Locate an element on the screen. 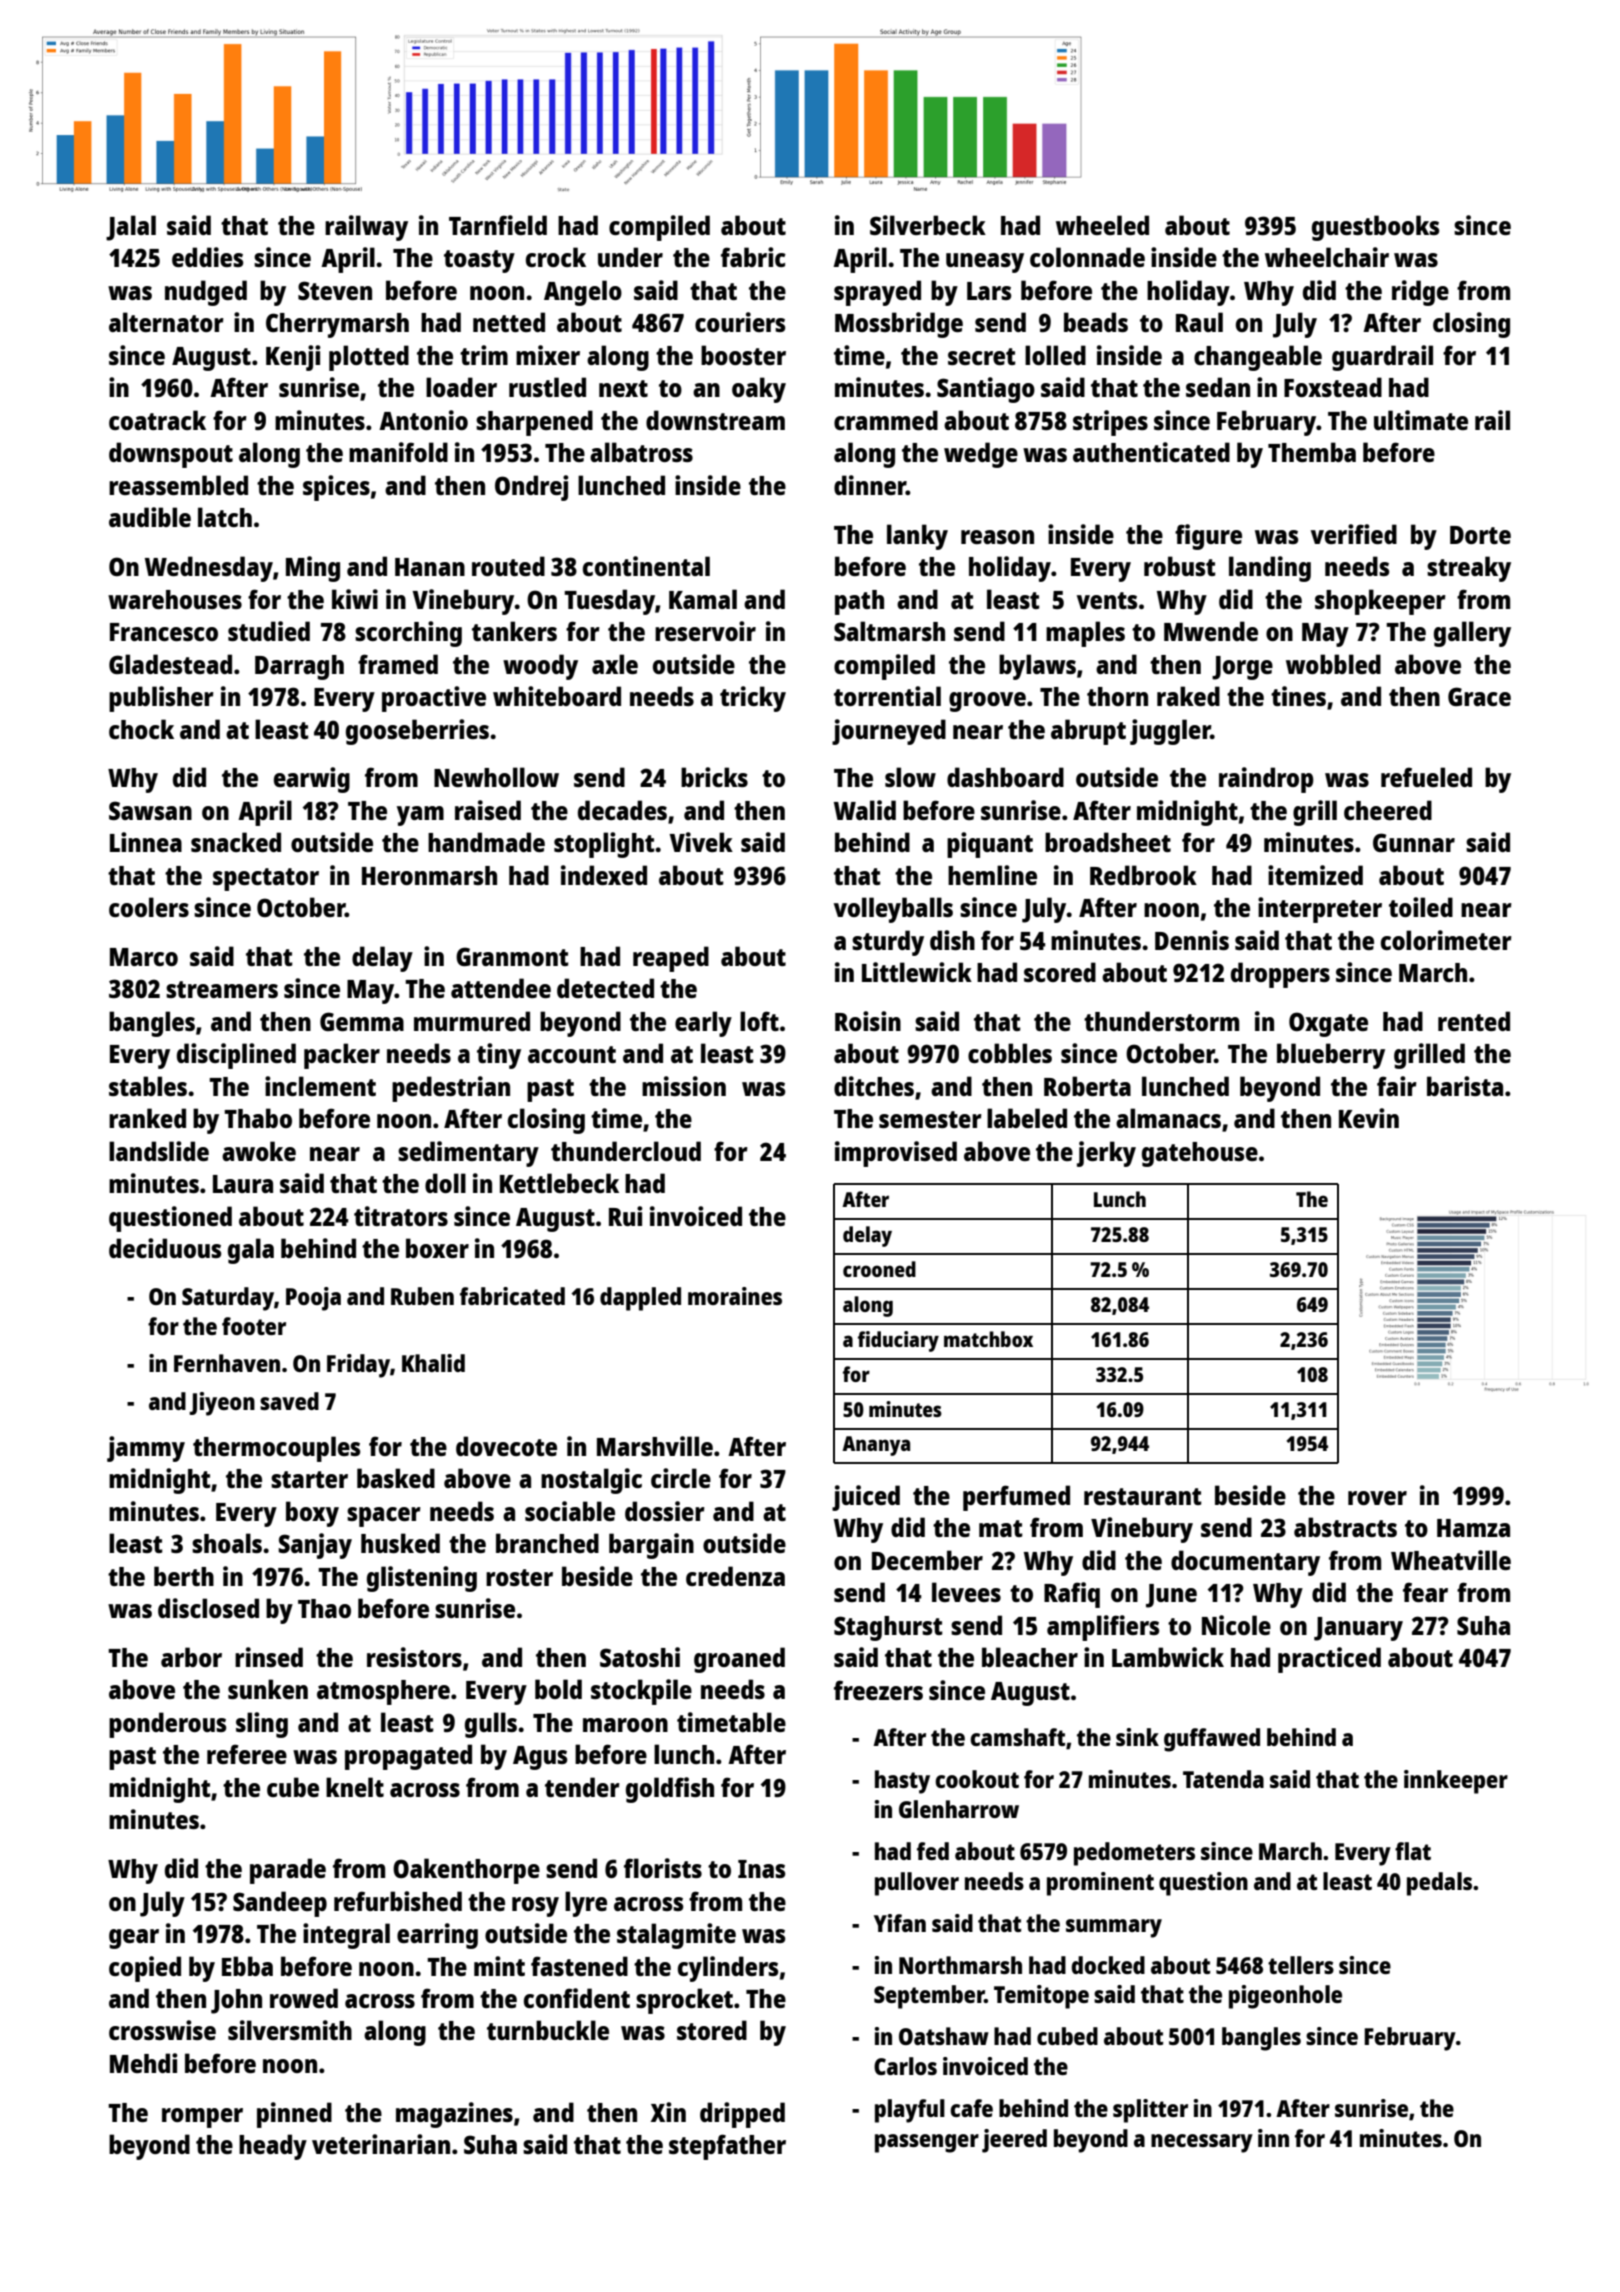 Image resolution: width=1620 pixels, height=2292 pixels. stepfather is located at coordinates (727, 2147).
